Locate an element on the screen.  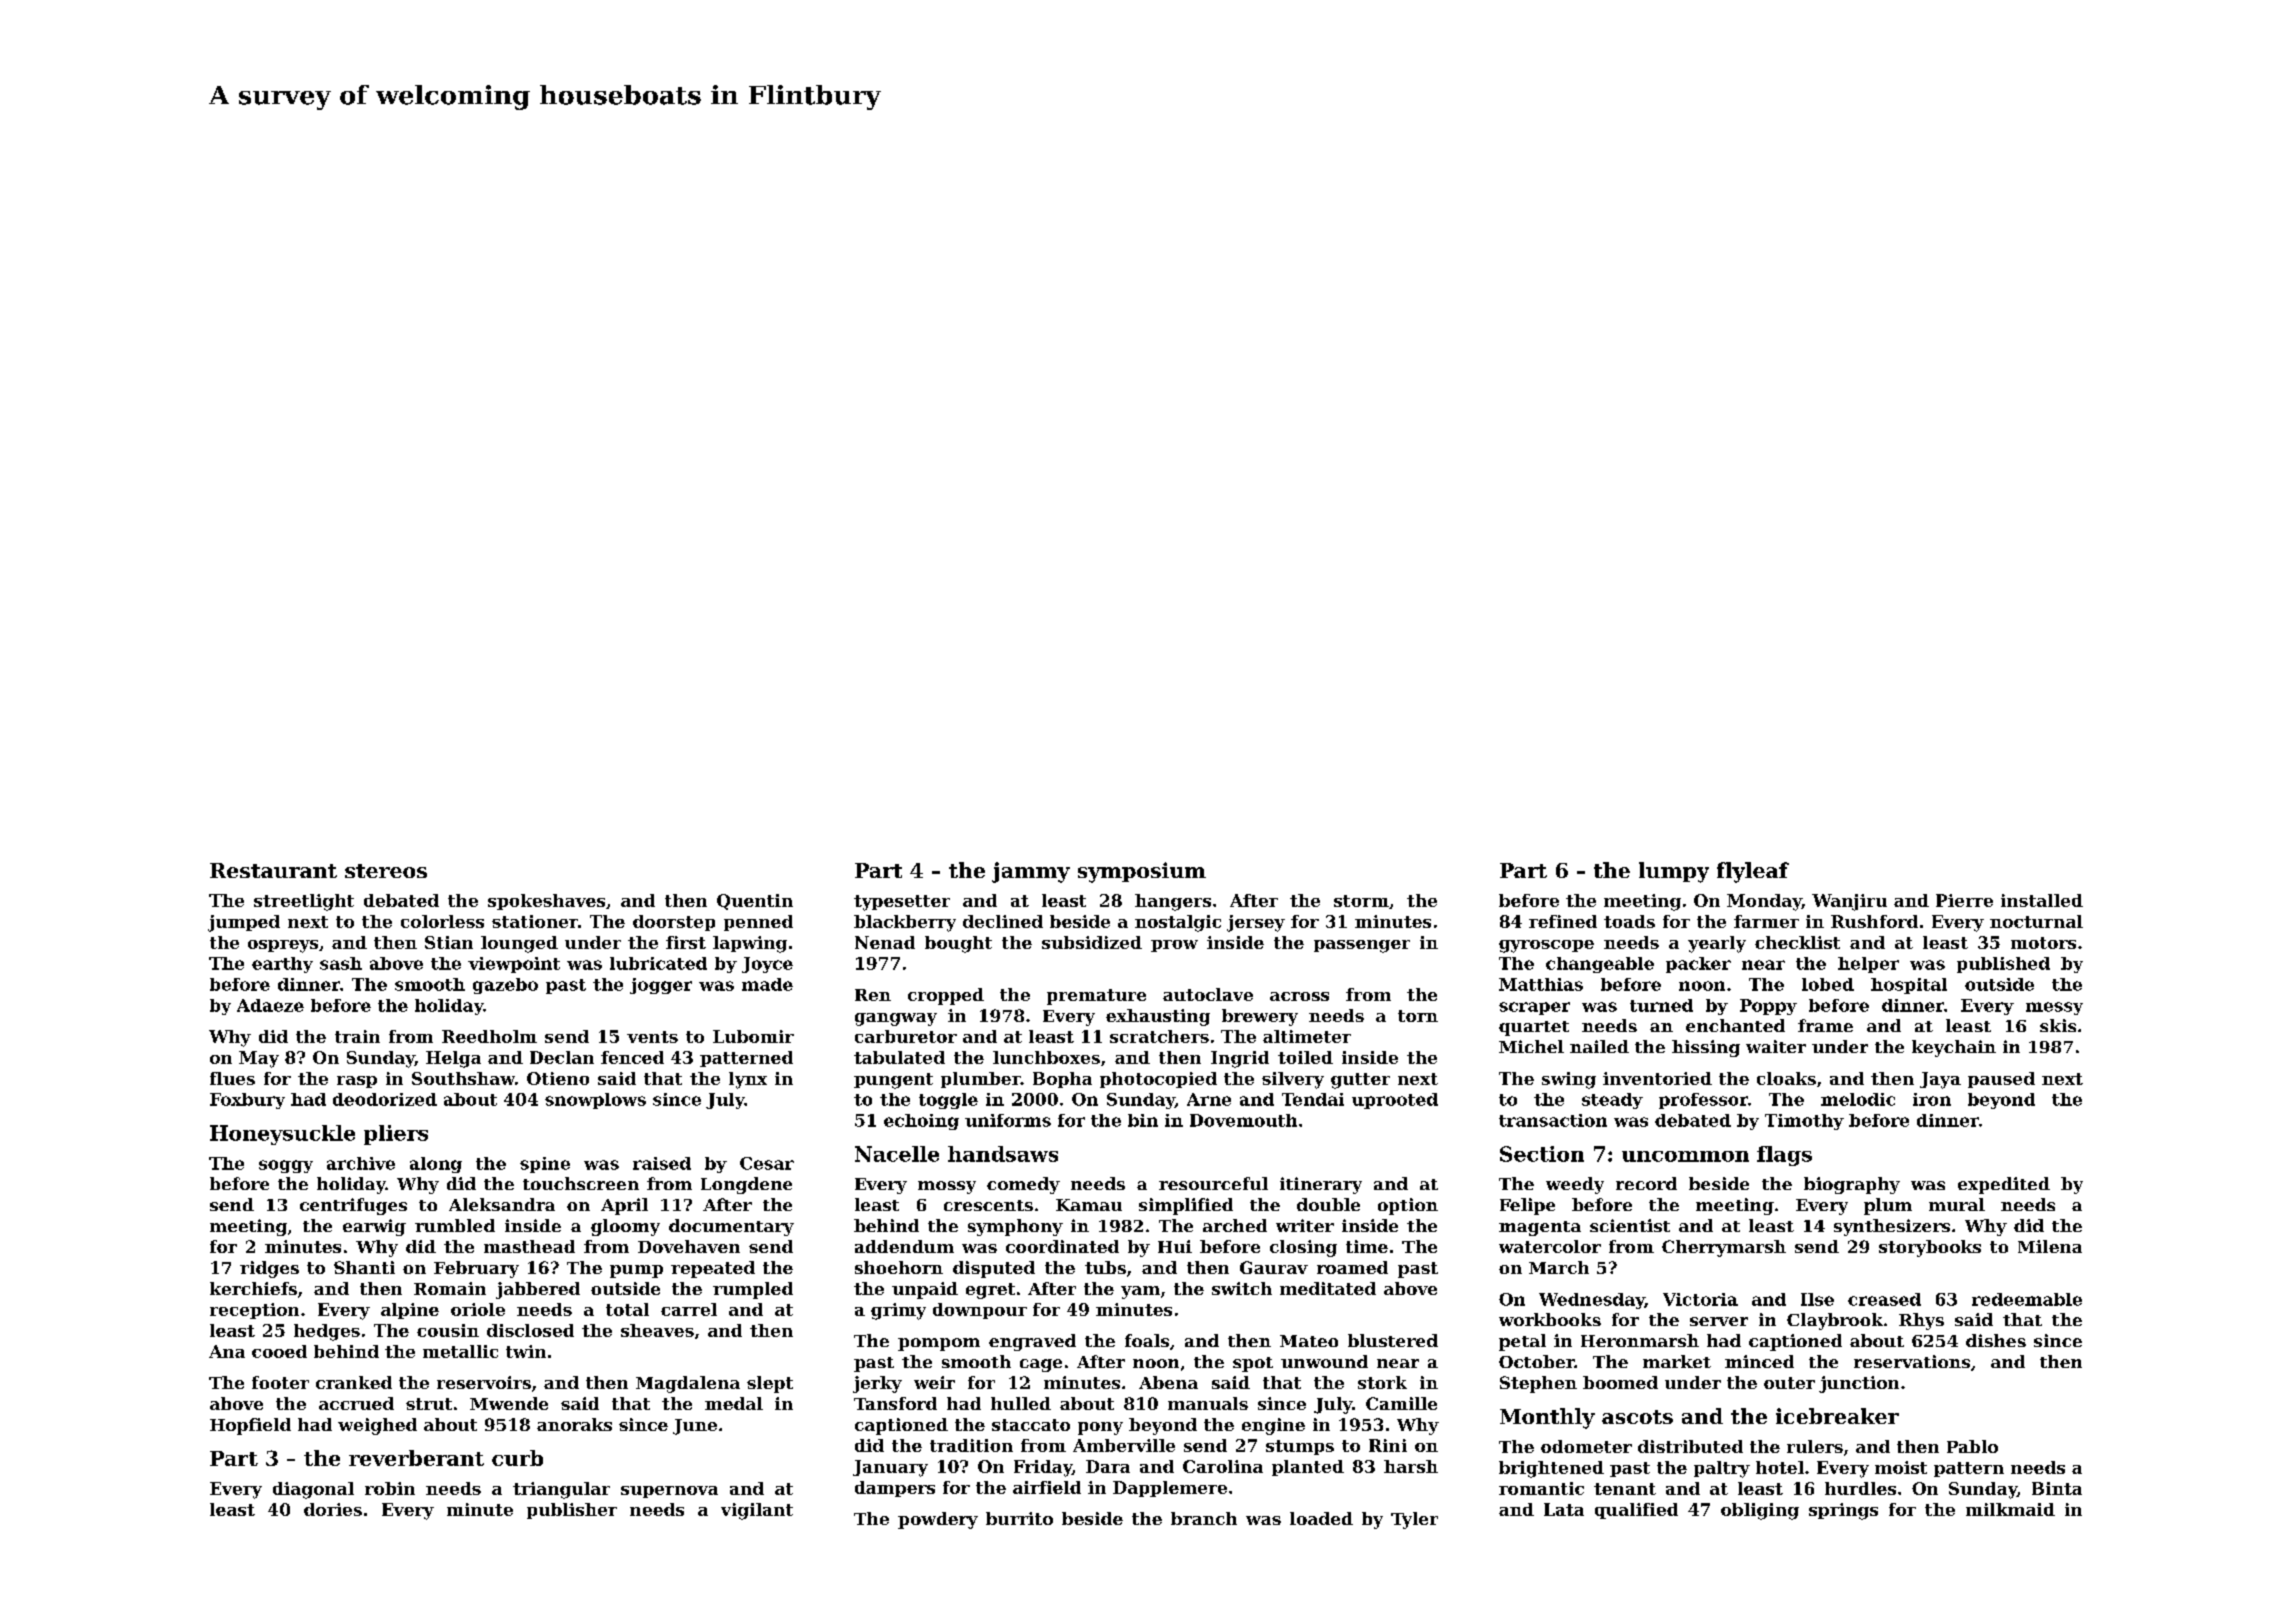
flyleaf is located at coordinates (1753, 872).
